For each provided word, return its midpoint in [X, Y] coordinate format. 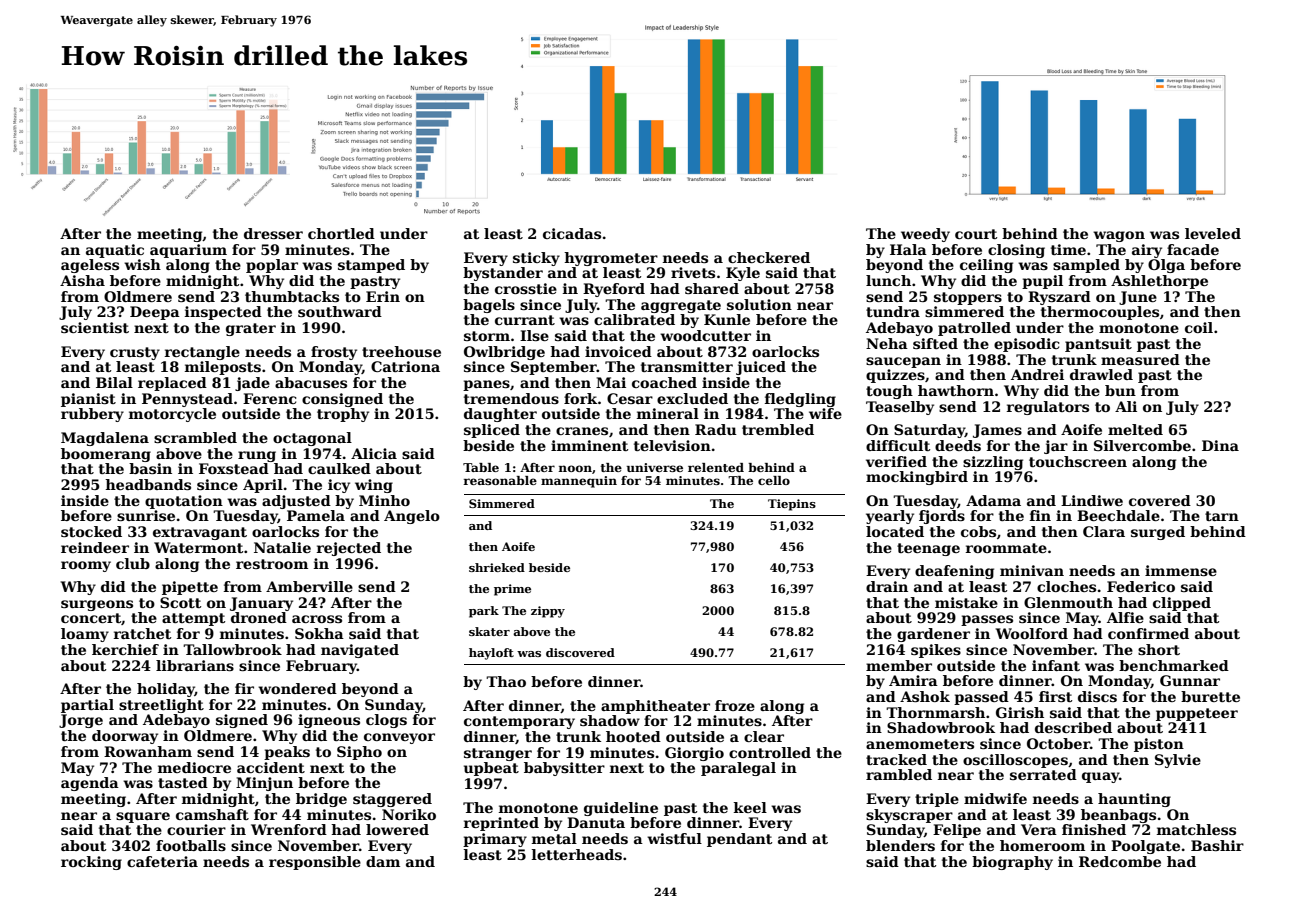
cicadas [572, 233]
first [1055, 696]
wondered [297, 688]
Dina [1220, 445]
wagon [1119, 236]
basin [150, 468]
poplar [272, 266]
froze [735, 705]
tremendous [511, 398]
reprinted [501, 824]
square [143, 817]
